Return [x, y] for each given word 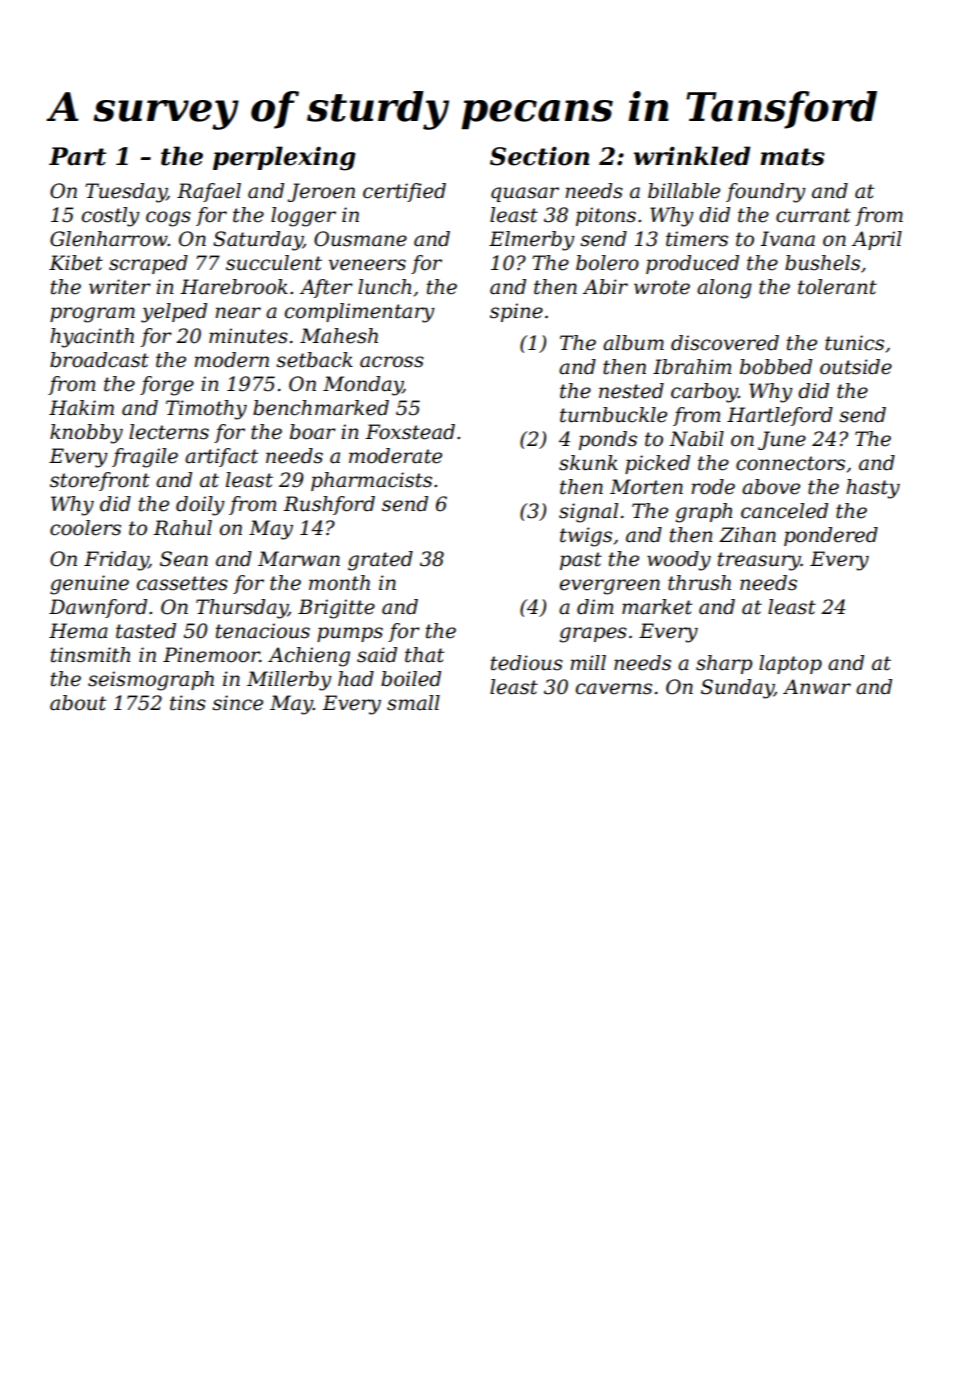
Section [539, 156]
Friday [116, 561]
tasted [146, 631]
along [724, 289]
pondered [831, 536]
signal [588, 513]
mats [792, 157]
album [633, 343]
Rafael [209, 192]
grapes [593, 635]
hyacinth [92, 338]
